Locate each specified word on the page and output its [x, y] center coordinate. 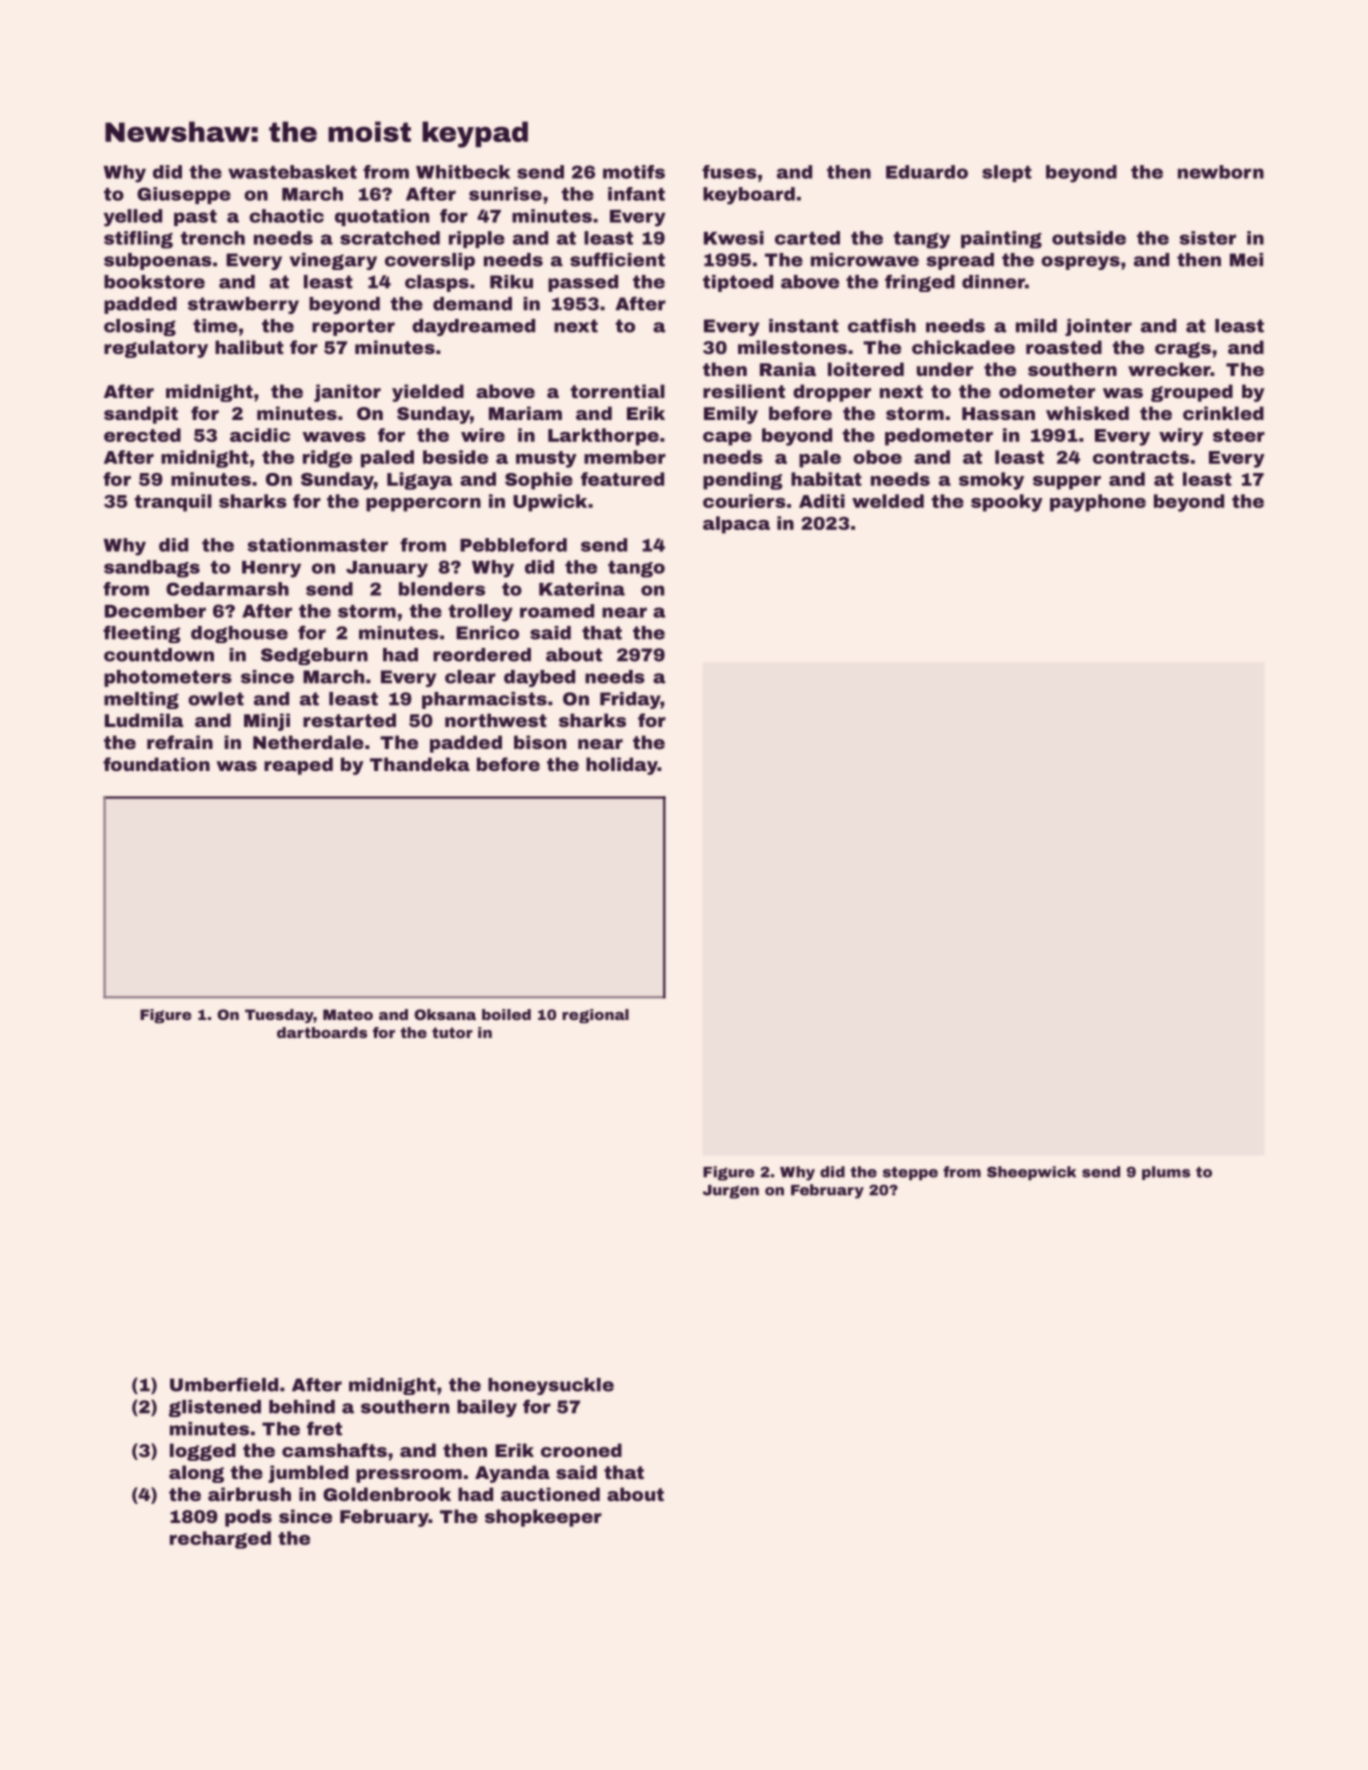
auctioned [550, 1494]
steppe [910, 1173]
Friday [630, 700]
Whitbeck [463, 172]
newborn [1221, 172]
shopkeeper [543, 1518]
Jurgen [731, 1192]
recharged [220, 1540]
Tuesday [279, 1016]
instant [804, 326]
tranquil [173, 503]
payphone [1098, 503]
